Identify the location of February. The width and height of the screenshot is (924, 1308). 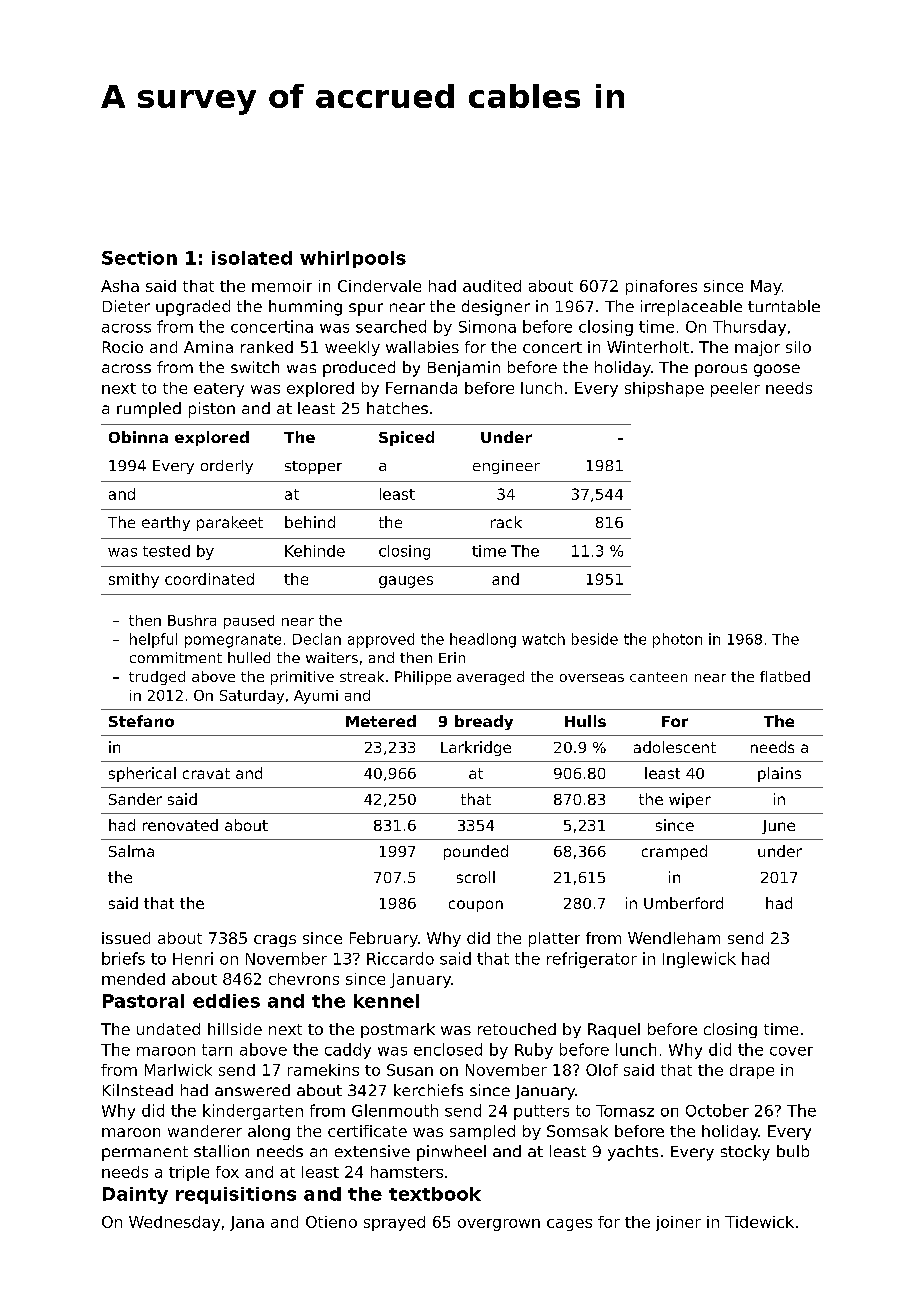
(384, 939).
